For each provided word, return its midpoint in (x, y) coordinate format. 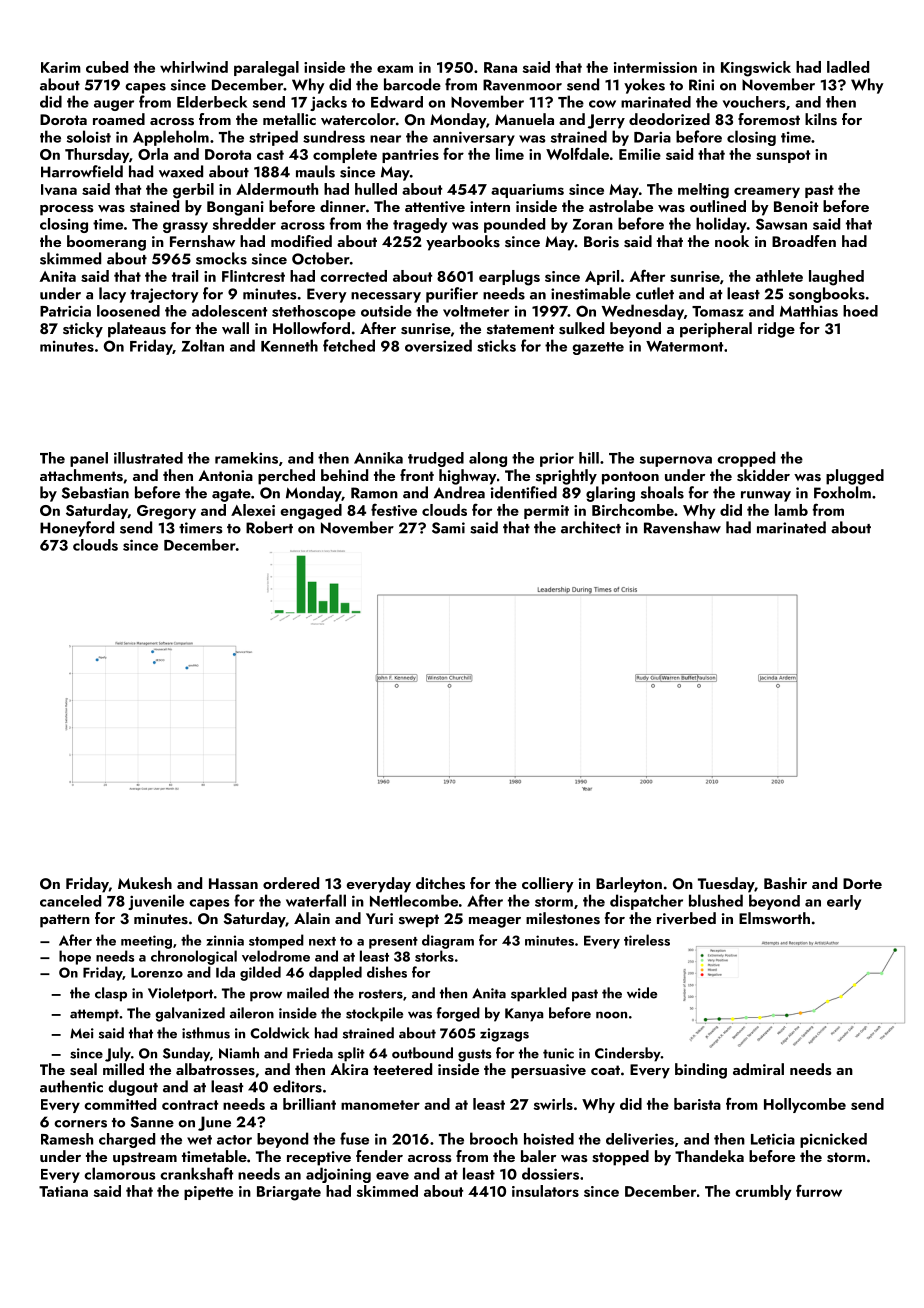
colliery (548, 885)
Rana (500, 67)
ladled (848, 67)
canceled (70, 901)
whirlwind (194, 67)
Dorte (862, 883)
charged (127, 1140)
